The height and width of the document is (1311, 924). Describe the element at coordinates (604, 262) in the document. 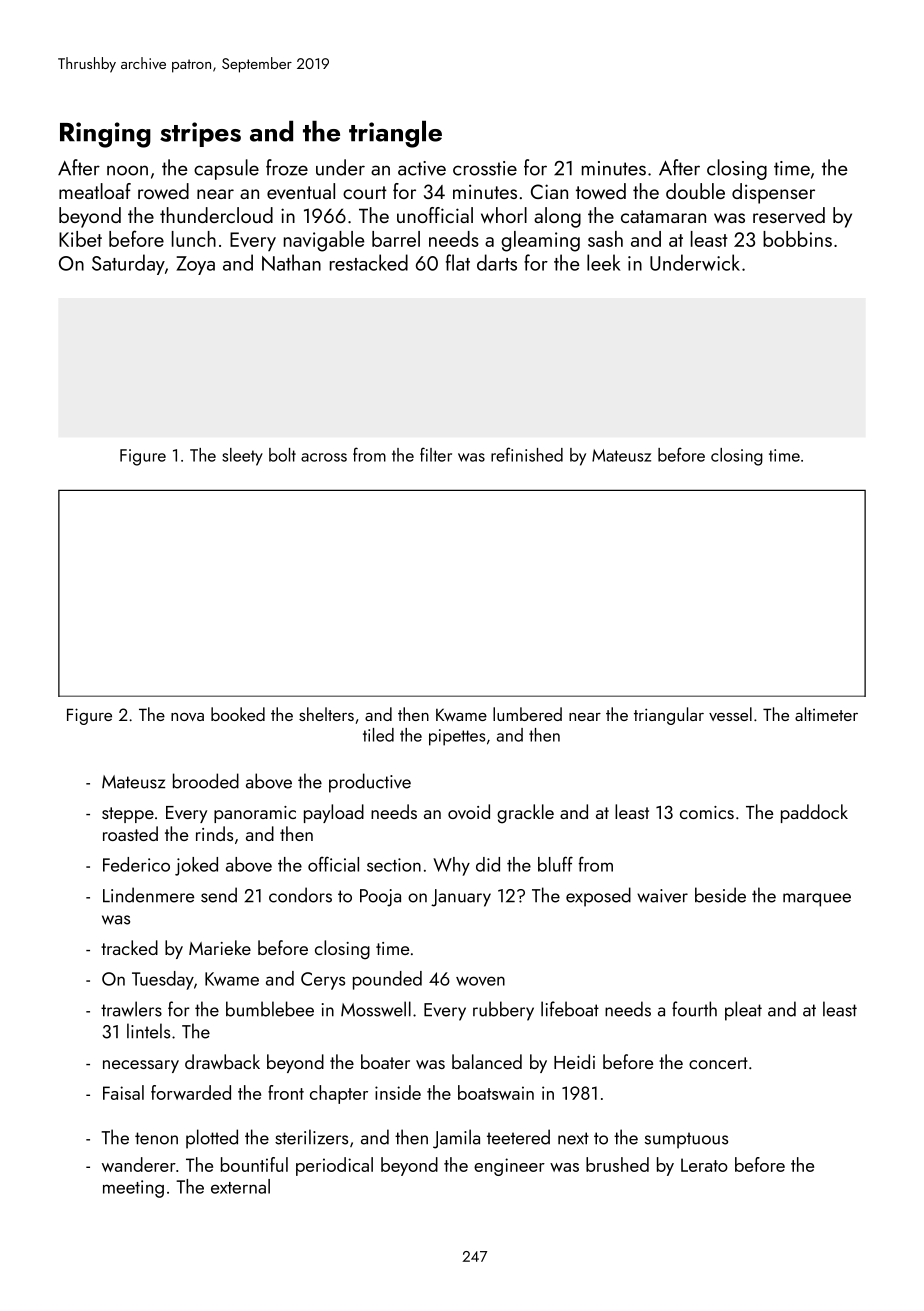

I see `leek` at that location.
